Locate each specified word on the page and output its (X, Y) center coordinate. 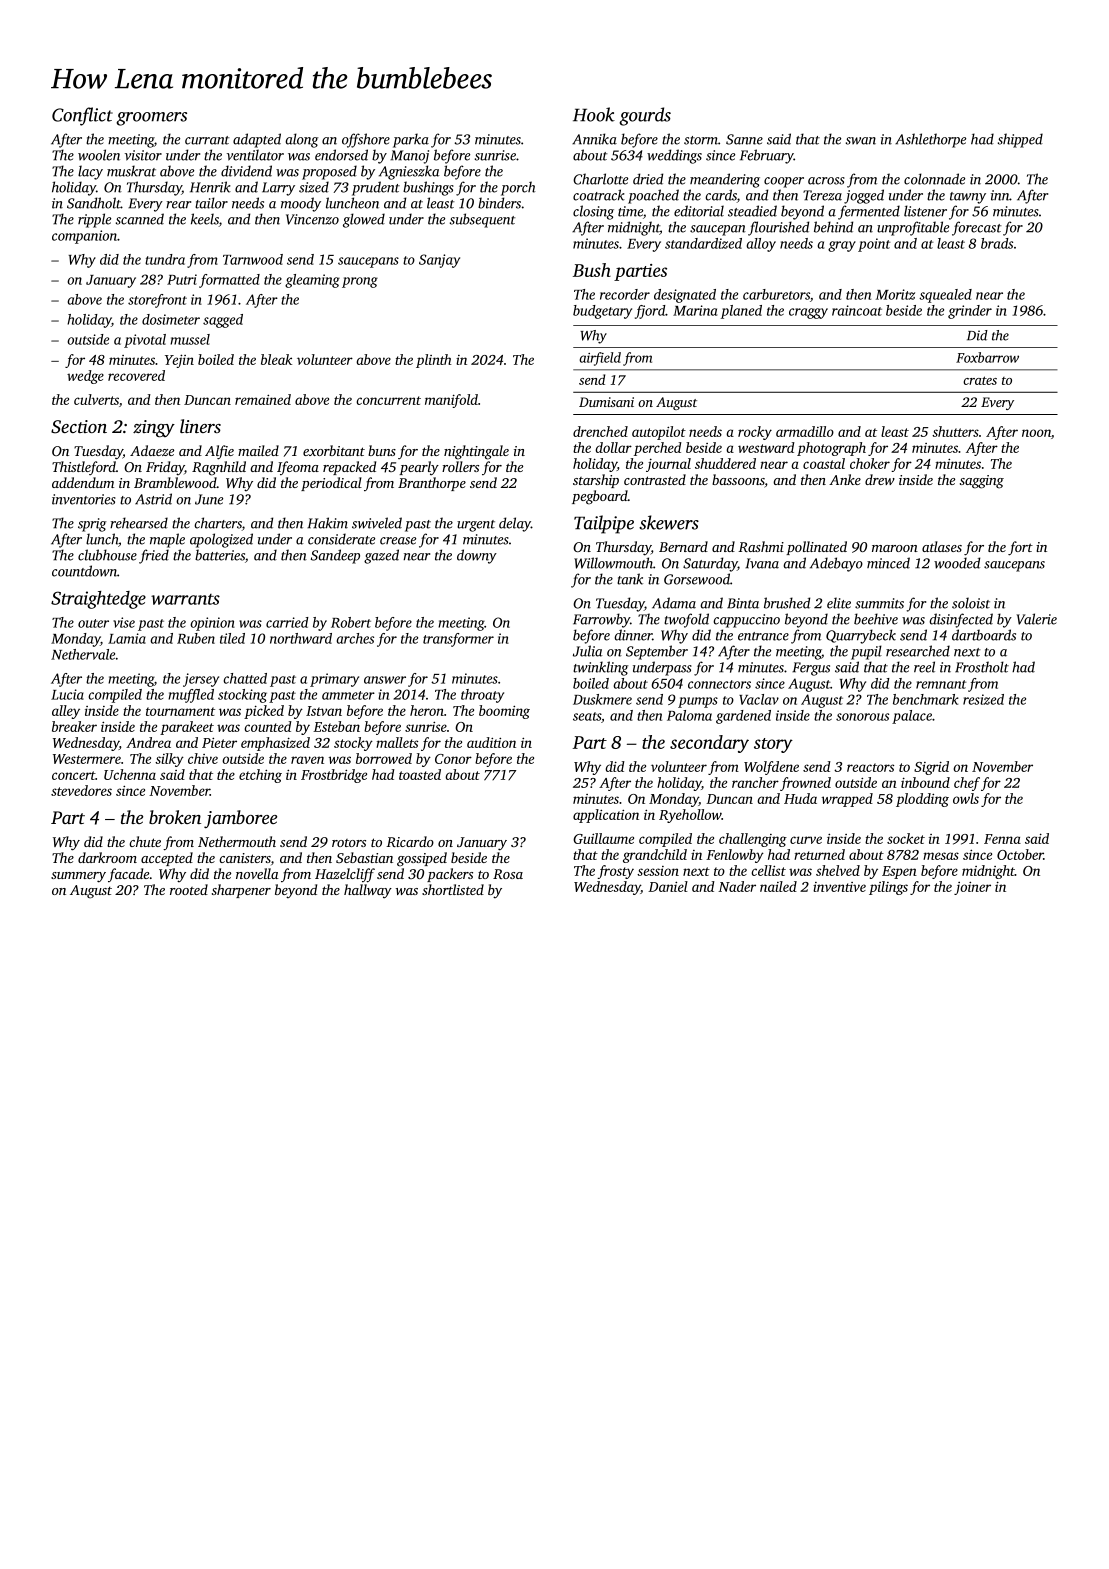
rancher (755, 782)
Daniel (668, 886)
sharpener (241, 891)
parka (411, 140)
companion (84, 237)
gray (842, 246)
